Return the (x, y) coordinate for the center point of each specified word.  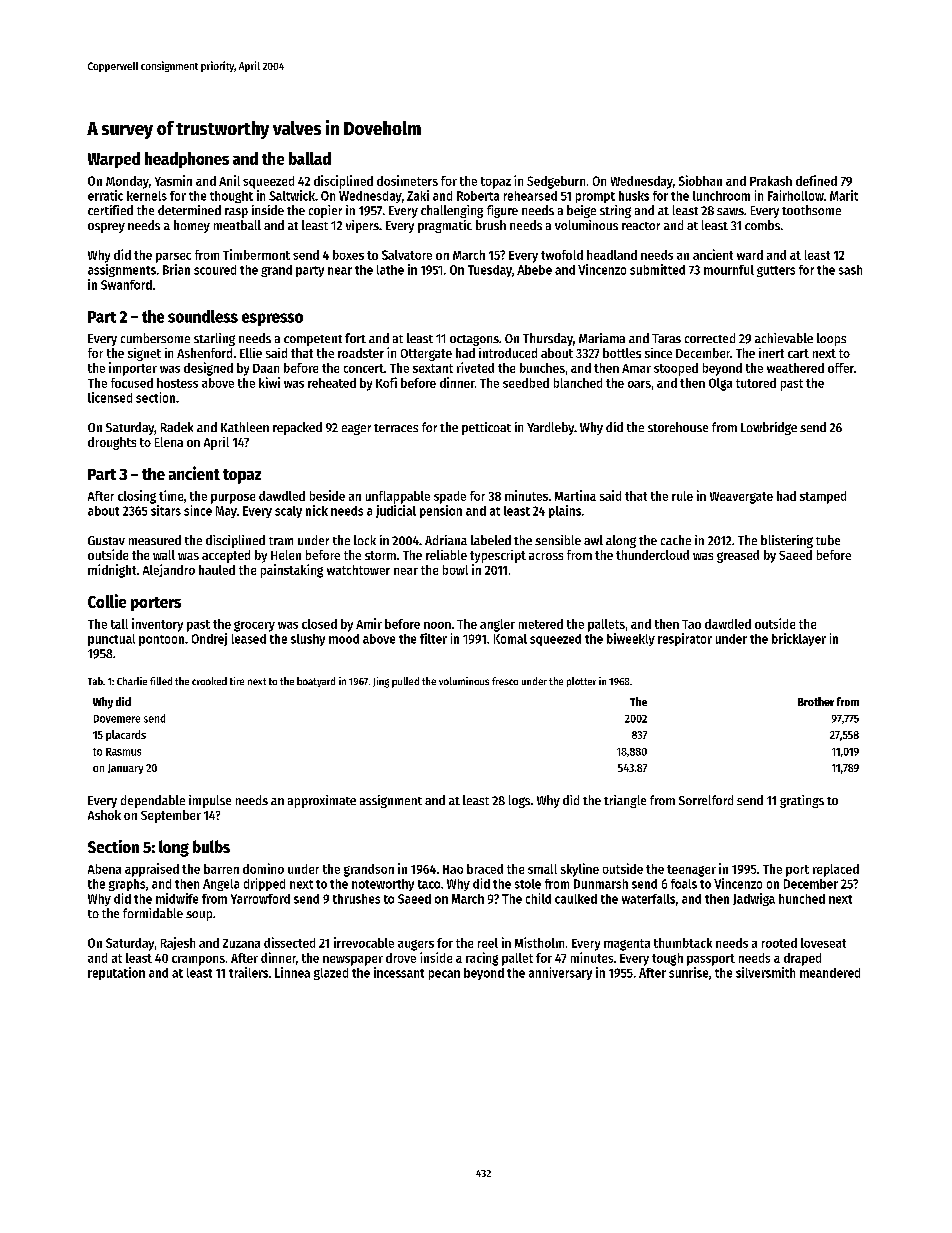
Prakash (771, 181)
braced (485, 869)
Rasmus (123, 752)
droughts (112, 443)
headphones (187, 160)
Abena (104, 869)
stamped (823, 497)
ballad (310, 158)
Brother (816, 701)
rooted (779, 943)
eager (356, 429)
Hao (453, 869)
